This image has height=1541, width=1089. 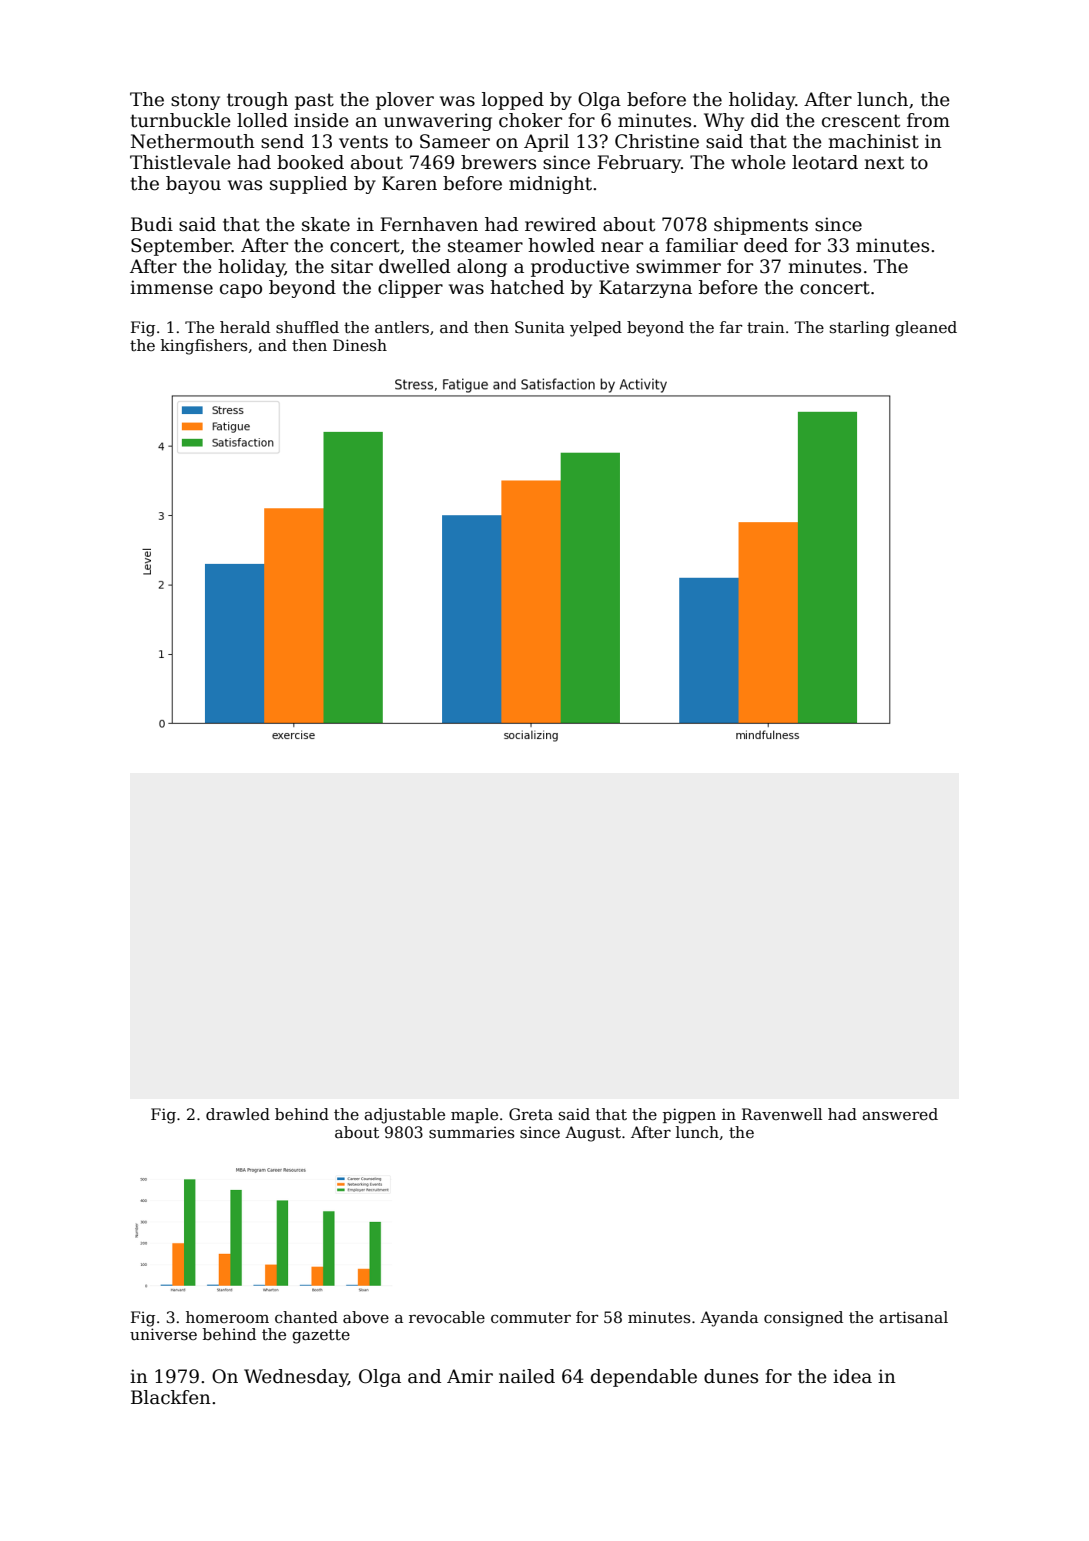 I want to click on antlers, so click(x=402, y=327).
